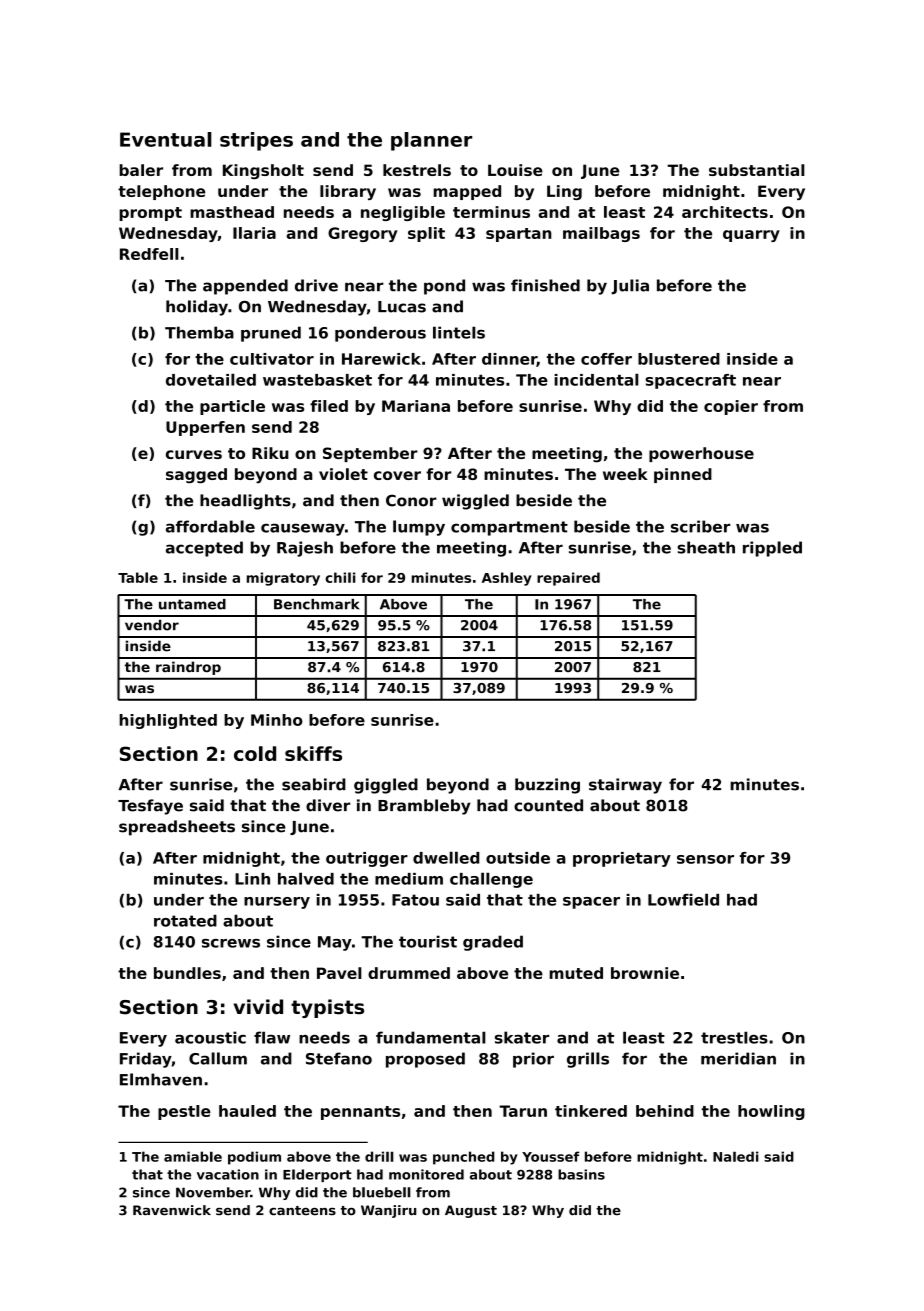 The image size is (924, 1311). I want to click on spreadsheets, so click(177, 828).
